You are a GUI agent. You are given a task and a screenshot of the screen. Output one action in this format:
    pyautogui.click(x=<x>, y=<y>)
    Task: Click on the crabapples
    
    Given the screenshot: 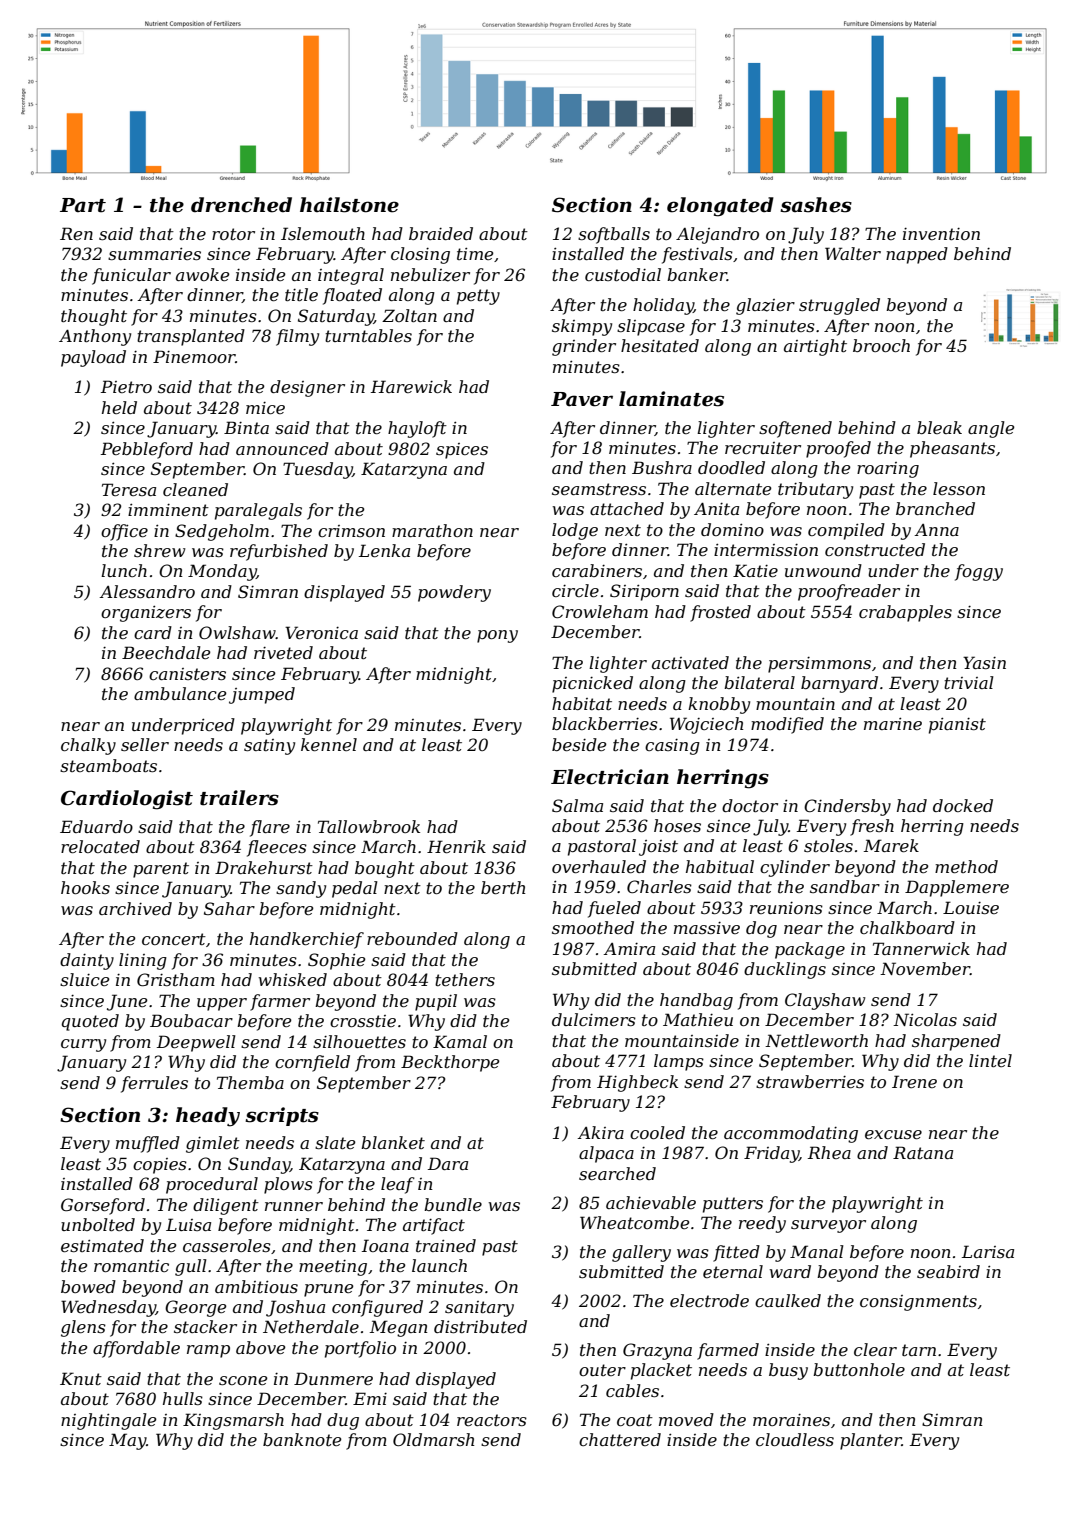 What is the action you would take?
    pyautogui.click(x=905, y=613)
